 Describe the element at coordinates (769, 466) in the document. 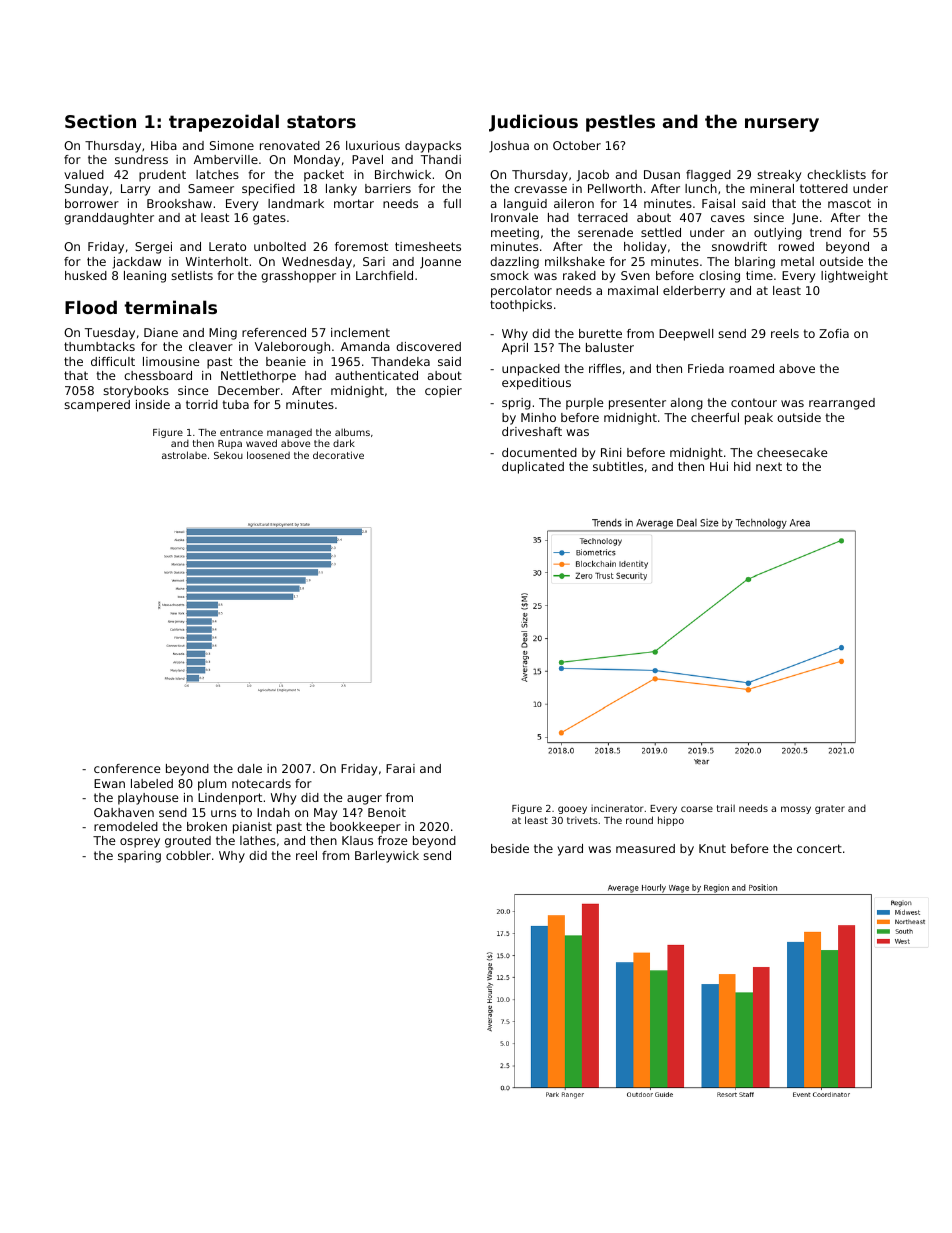

I see `next` at that location.
